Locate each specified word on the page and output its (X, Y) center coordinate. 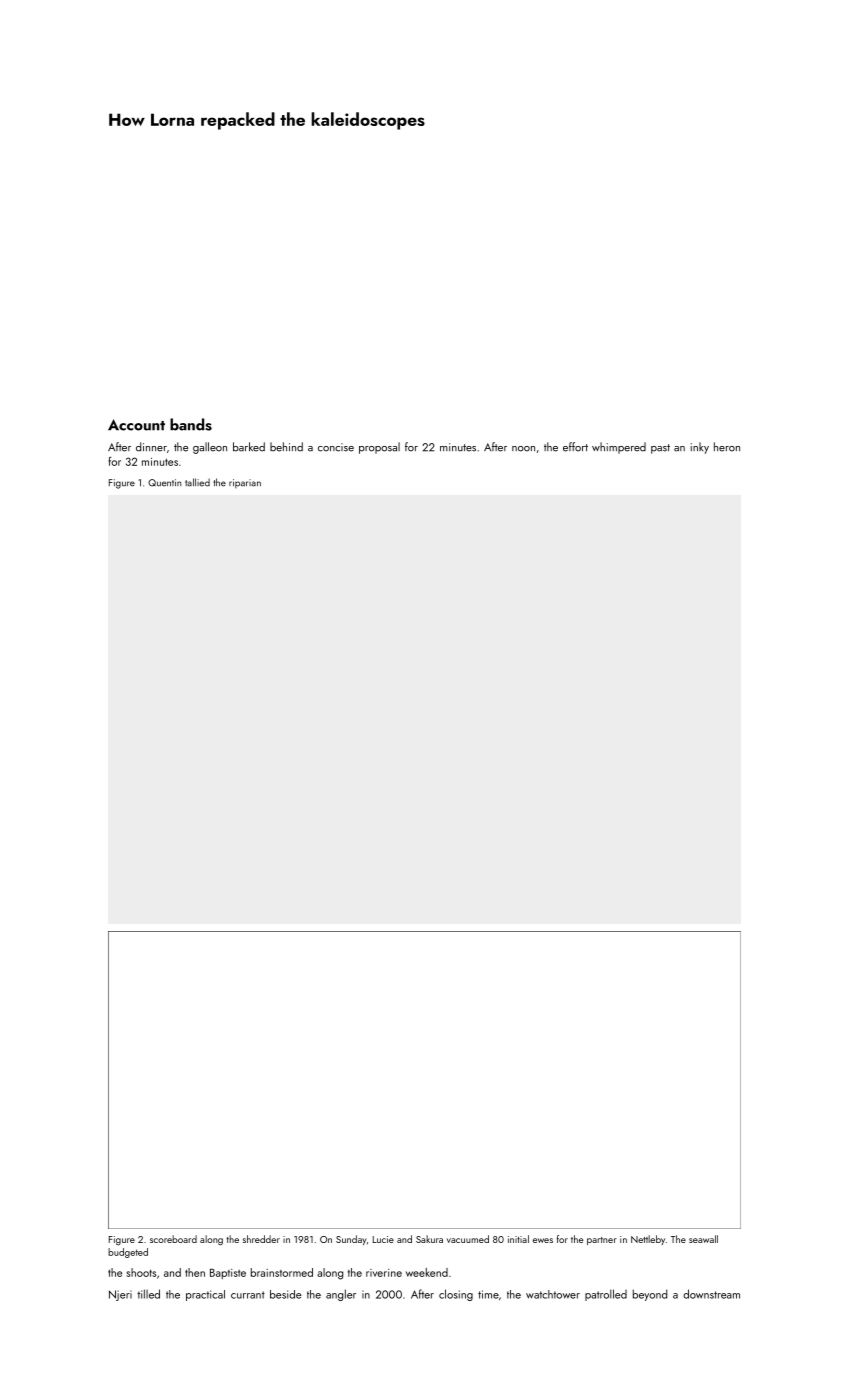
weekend (427, 1272)
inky (700, 448)
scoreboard (173, 1239)
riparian (245, 483)
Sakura (429, 1239)
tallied (197, 482)
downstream (711, 1294)
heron (727, 447)
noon (523, 449)
